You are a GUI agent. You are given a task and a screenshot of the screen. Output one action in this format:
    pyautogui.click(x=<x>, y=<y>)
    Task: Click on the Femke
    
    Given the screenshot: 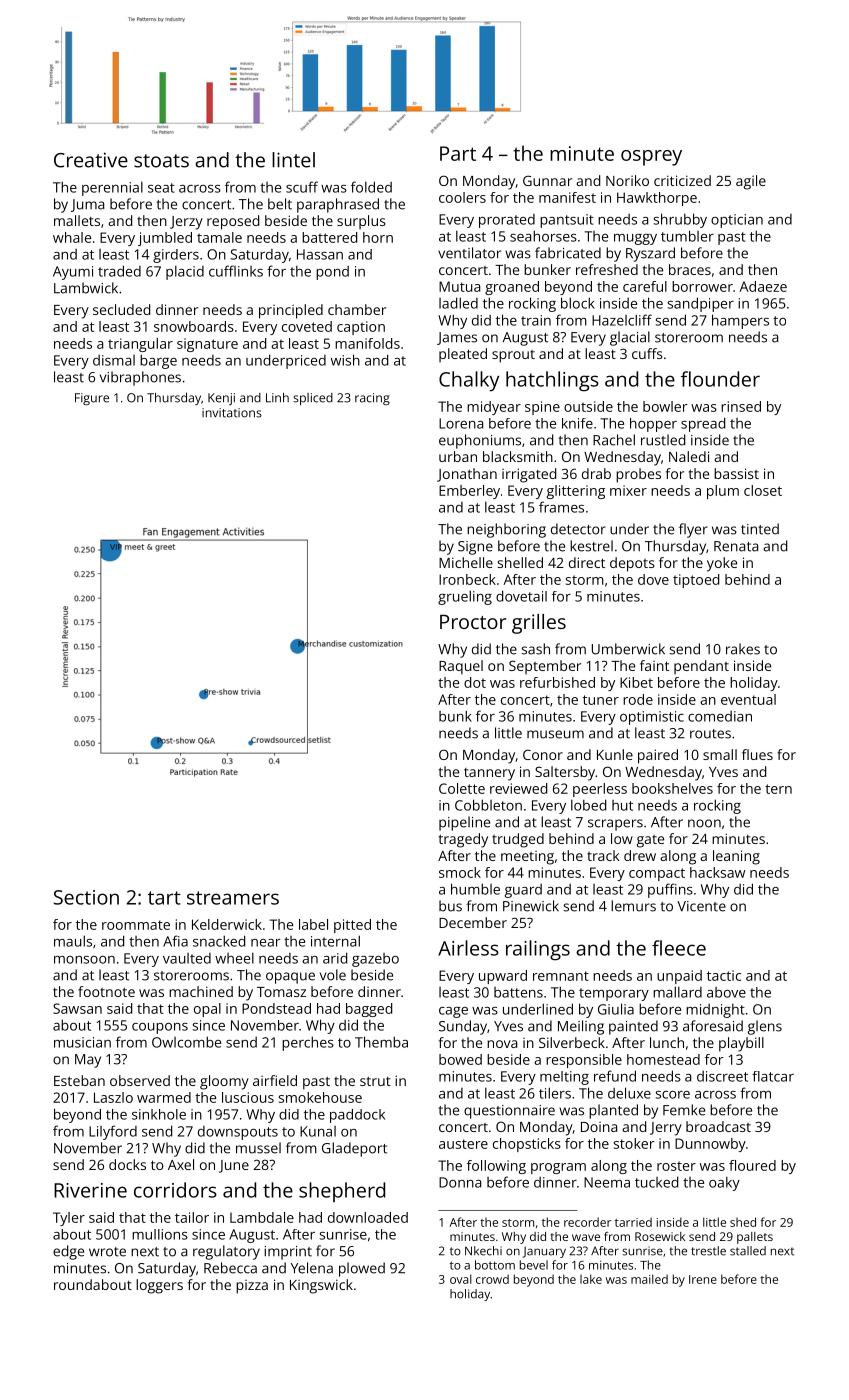 What is the action you would take?
    pyautogui.click(x=684, y=1110)
